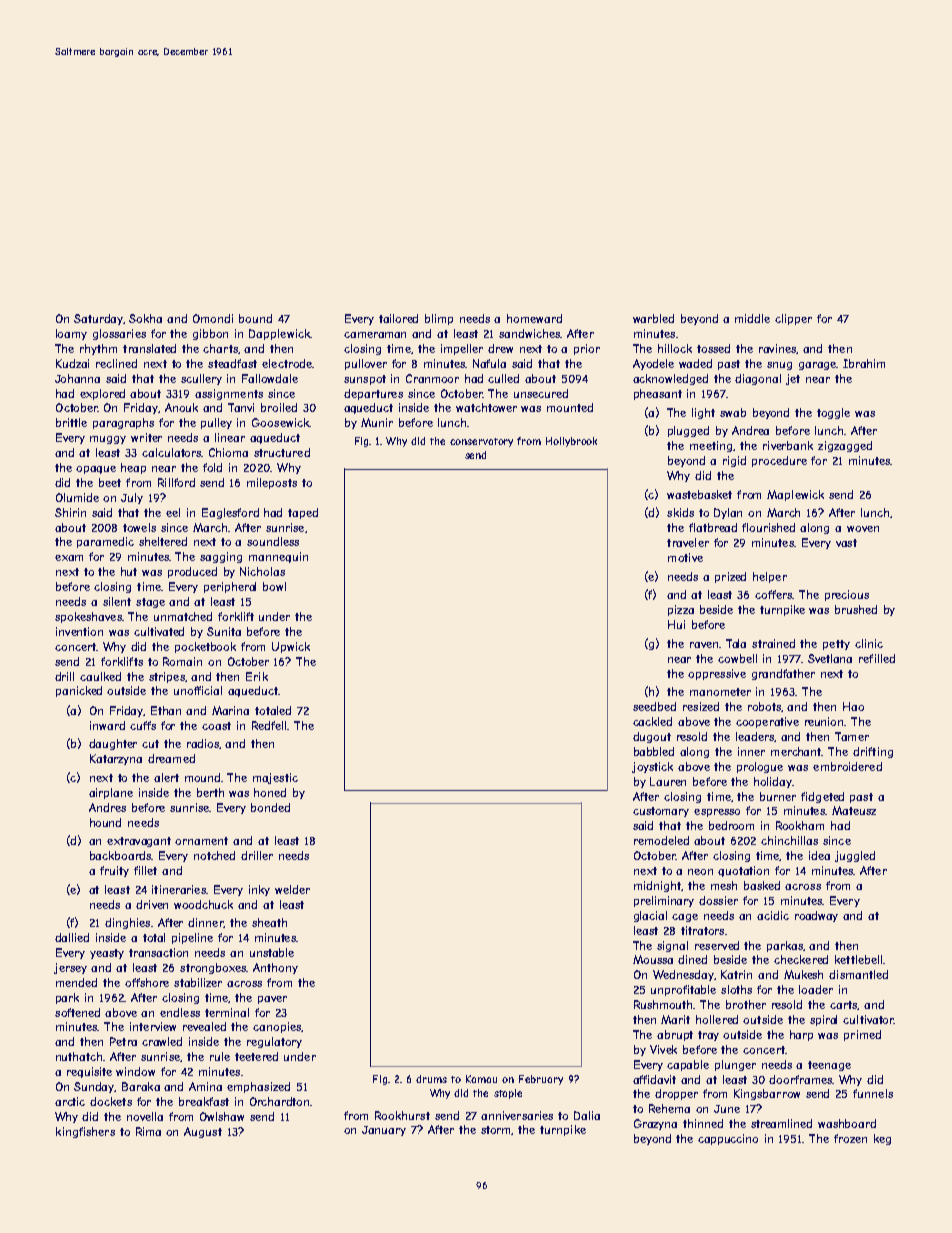  Describe the element at coordinates (439, 319) in the document. I see `blimp` at that location.
